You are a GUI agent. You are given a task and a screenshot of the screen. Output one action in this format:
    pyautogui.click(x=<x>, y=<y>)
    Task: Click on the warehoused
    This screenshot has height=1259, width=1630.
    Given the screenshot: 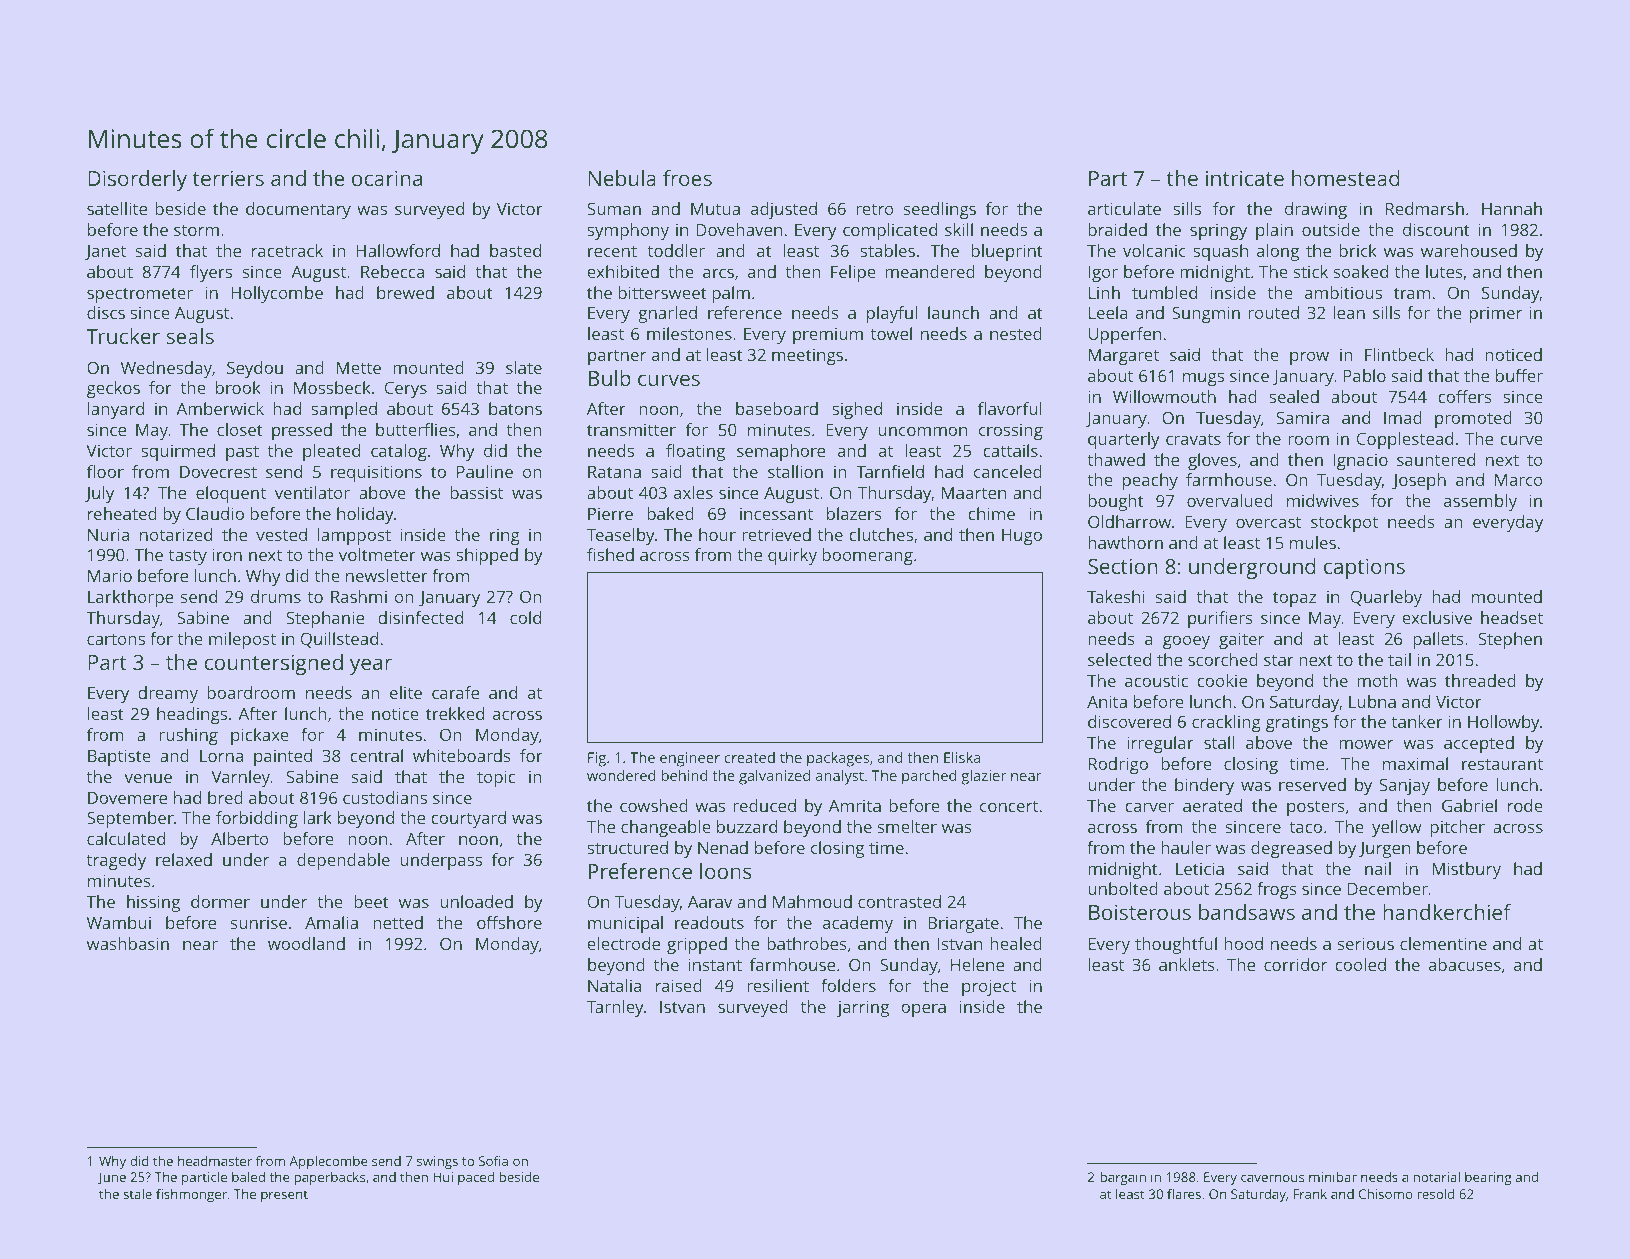 What is the action you would take?
    pyautogui.click(x=1469, y=250)
